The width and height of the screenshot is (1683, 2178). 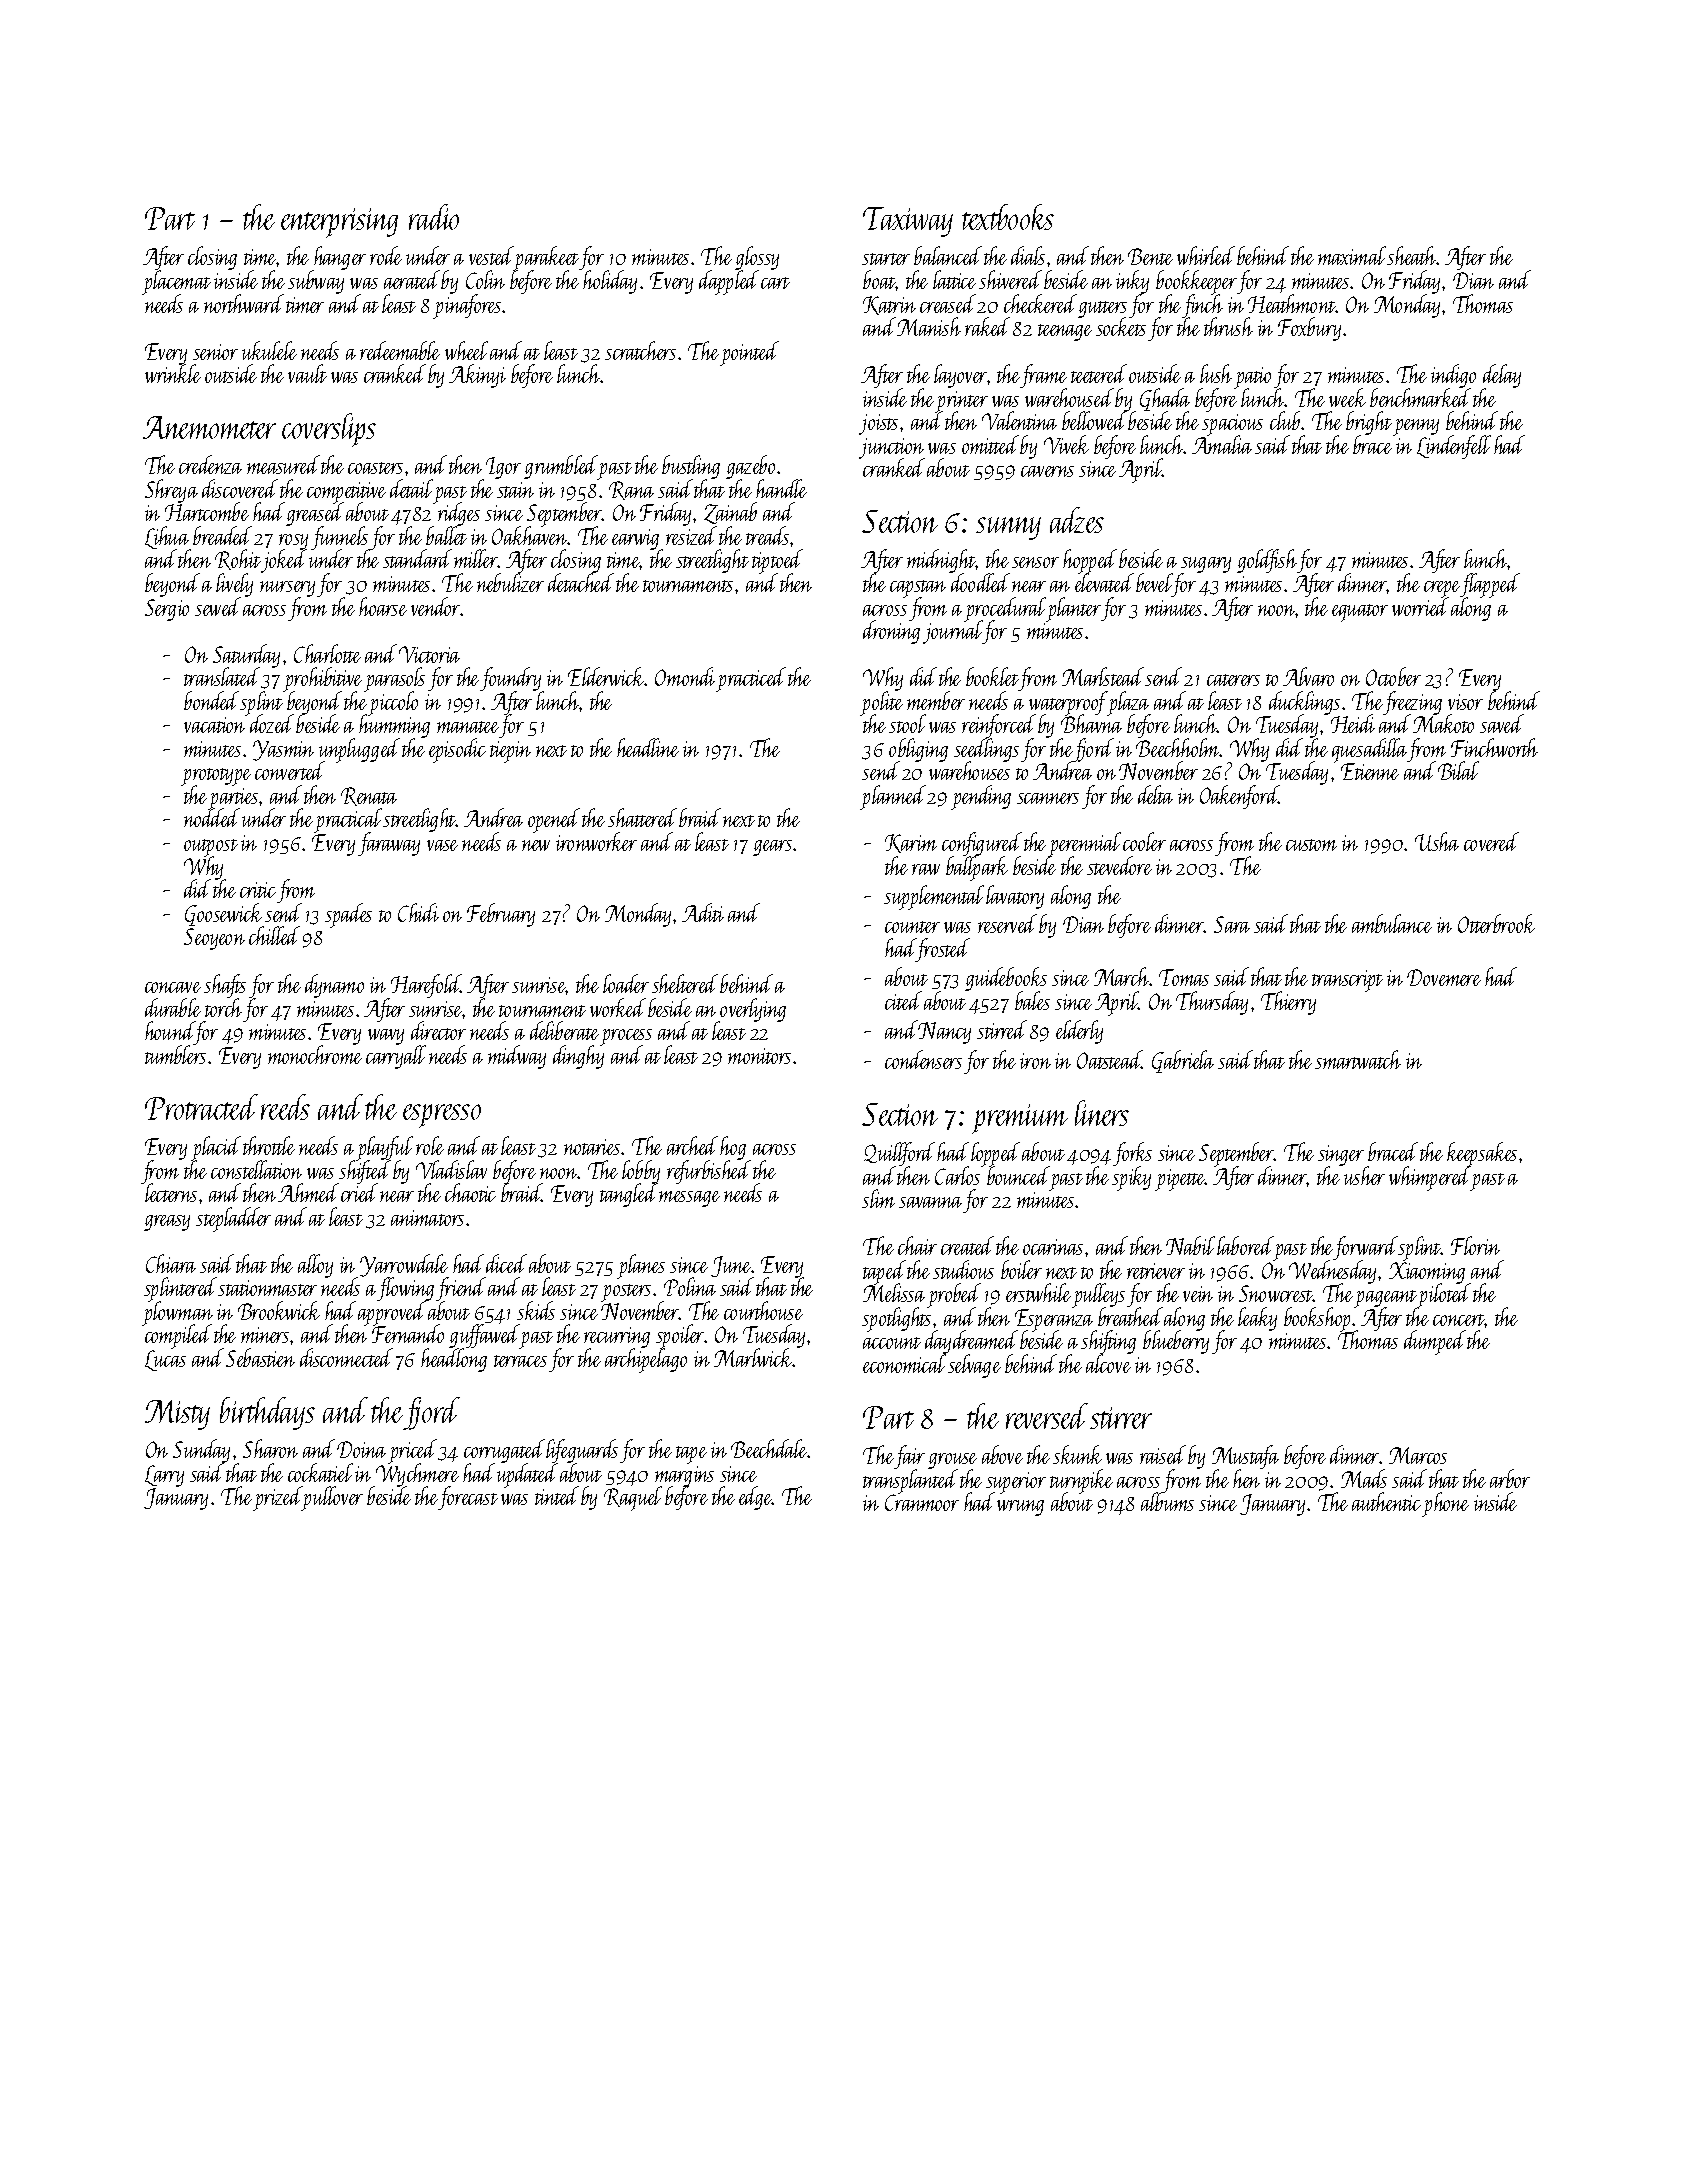 I want to click on nebulizer, so click(x=510, y=583).
